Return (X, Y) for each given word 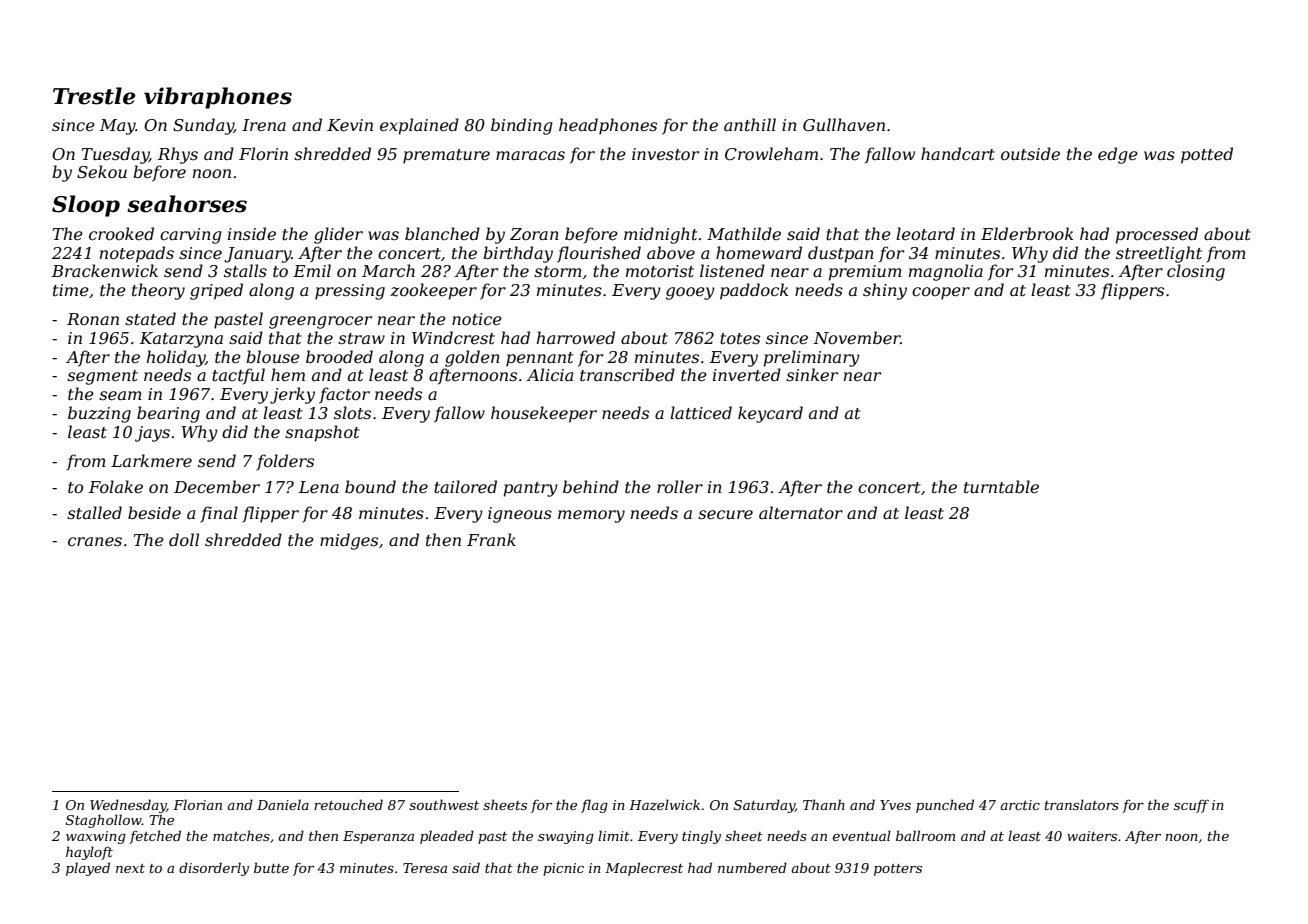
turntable (1001, 486)
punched (945, 806)
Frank (491, 539)
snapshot (322, 433)
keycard (770, 414)
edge (1118, 155)
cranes (95, 541)
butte (271, 867)
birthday (518, 254)
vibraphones (218, 98)
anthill (750, 124)
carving (191, 236)
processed (1157, 235)
